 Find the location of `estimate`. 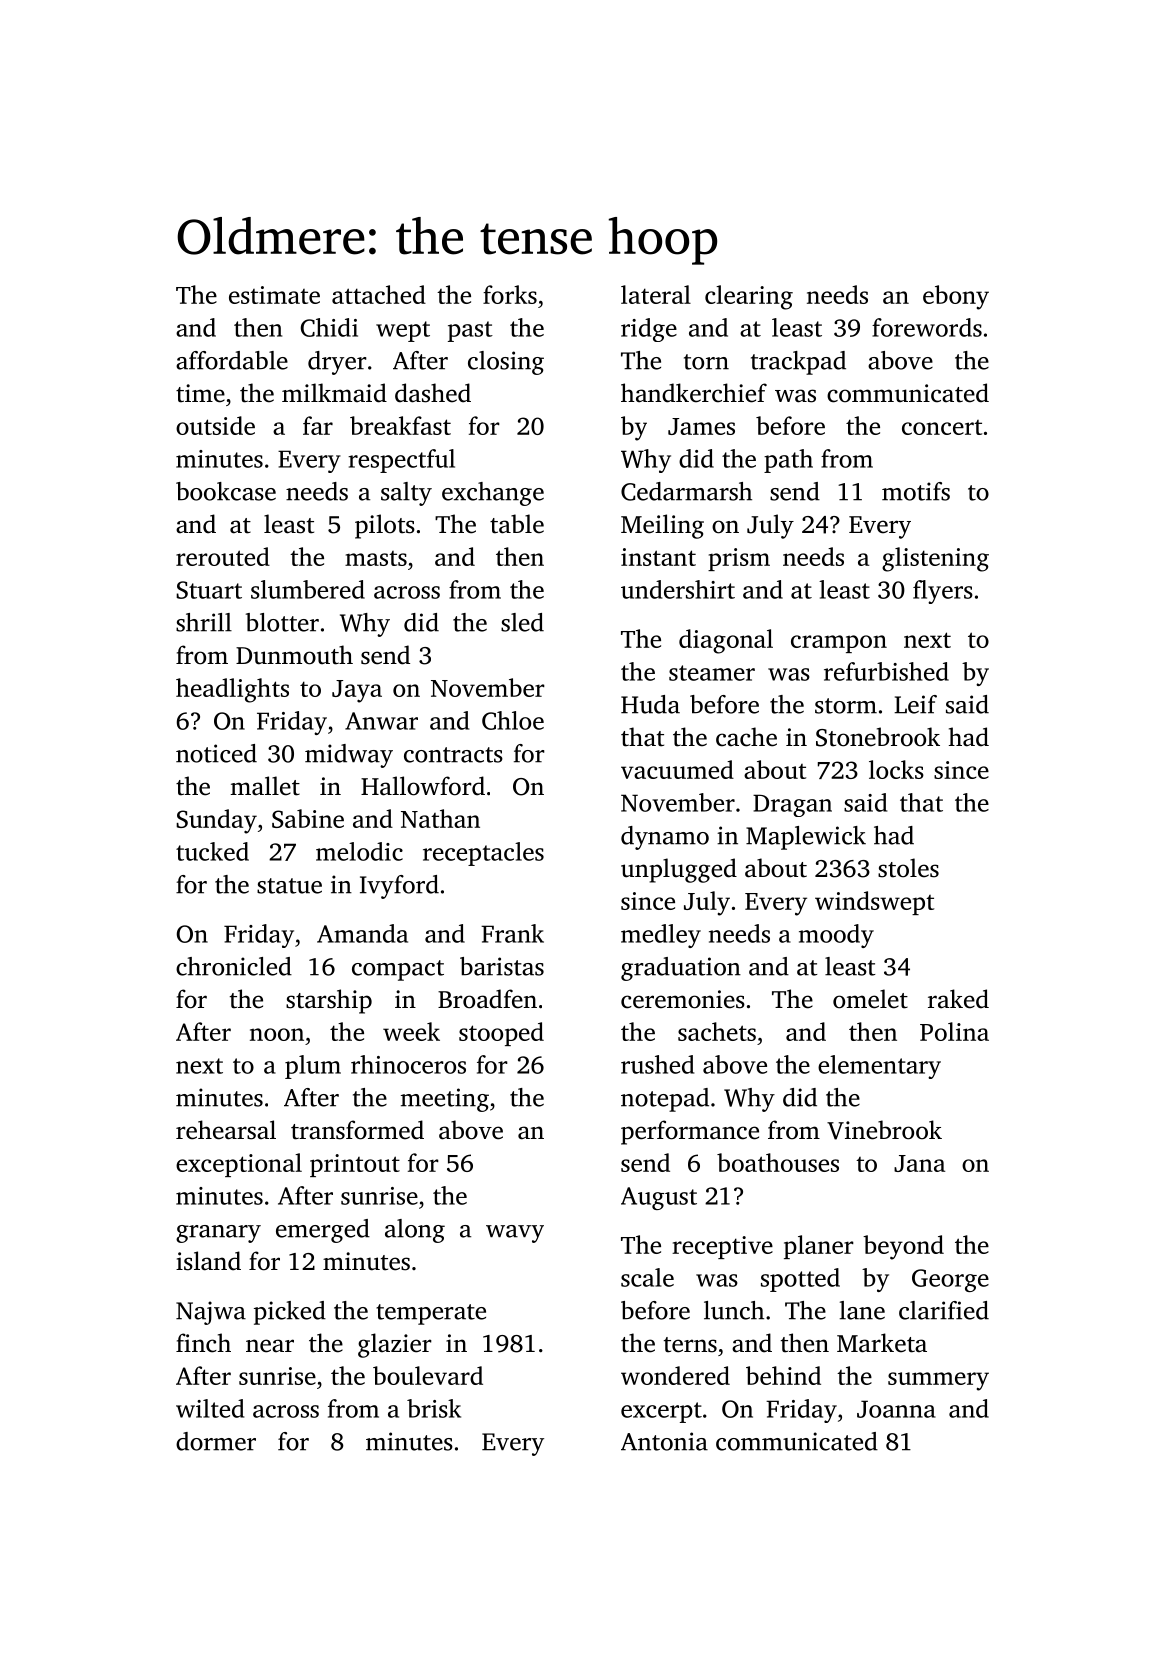

estimate is located at coordinates (274, 295).
